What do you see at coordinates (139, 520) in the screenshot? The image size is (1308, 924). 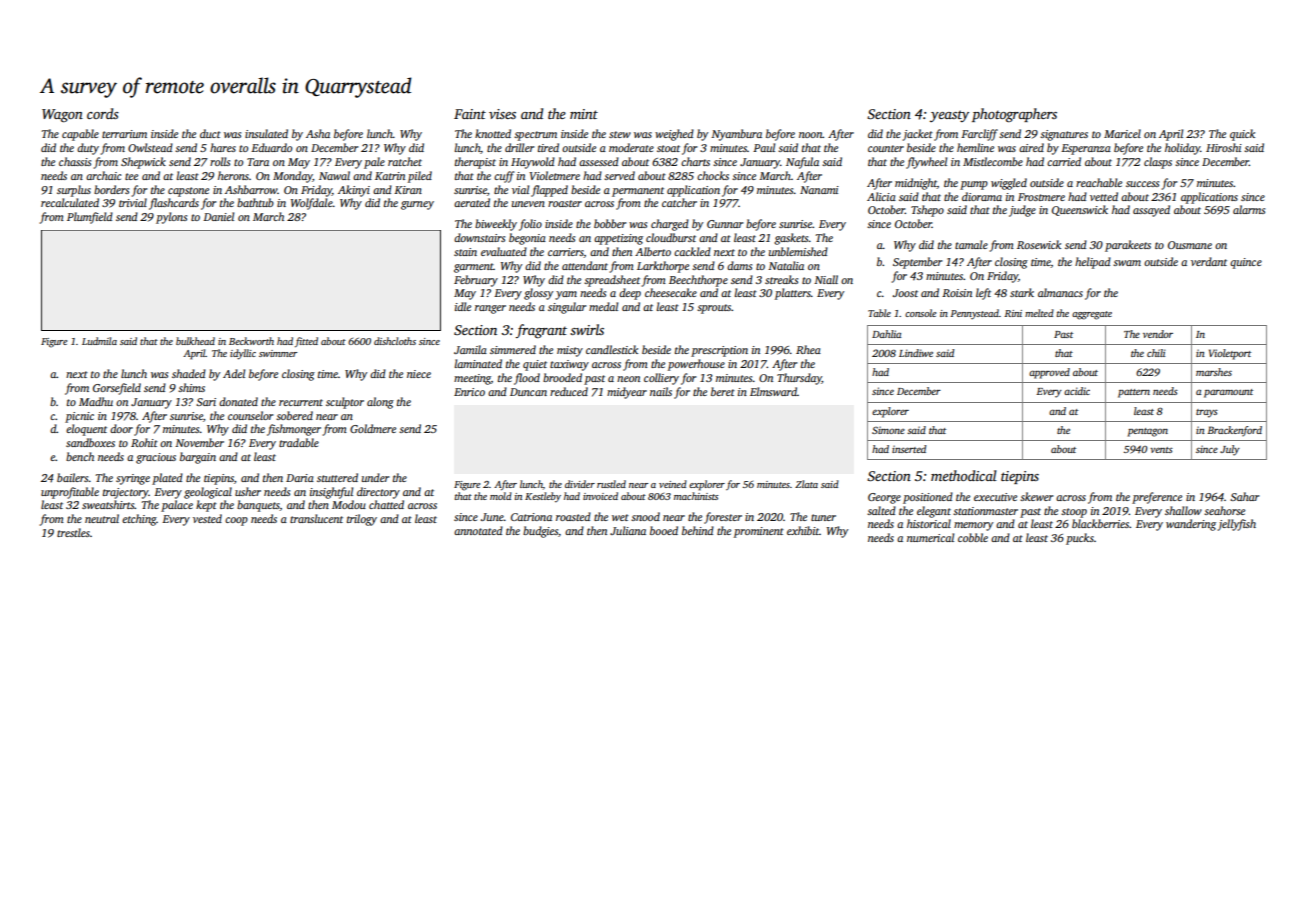 I see `etching` at bounding box center [139, 520].
